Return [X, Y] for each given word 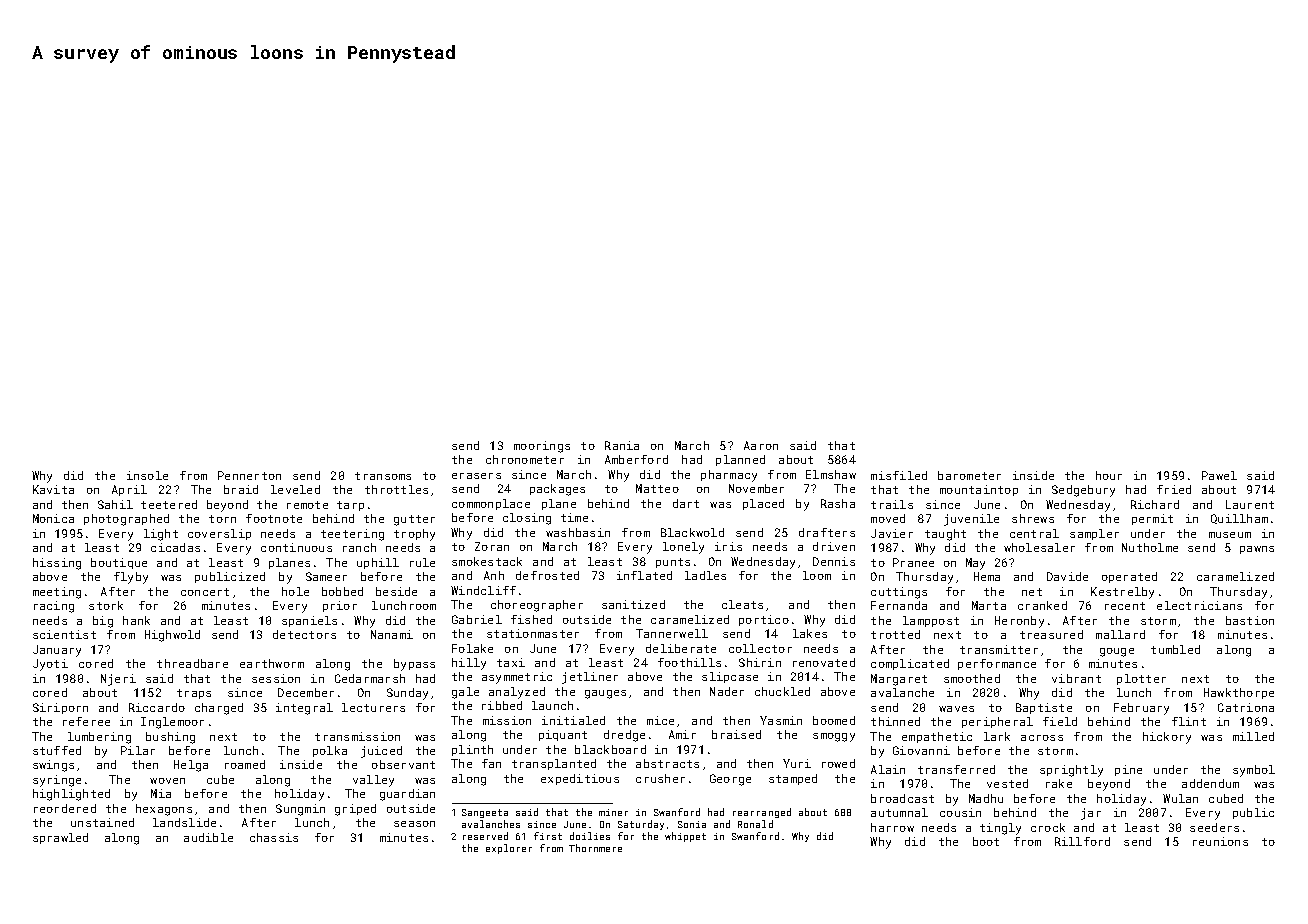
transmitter [999, 649]
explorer [509, 849]
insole [147, 475]
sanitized [633, 604]
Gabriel [477, 619]
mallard [1120, 634]
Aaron [761, 445]
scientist [64, 634]
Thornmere [595, 848]
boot [986, 841]
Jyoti [50, 665]
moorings [542, 447]
